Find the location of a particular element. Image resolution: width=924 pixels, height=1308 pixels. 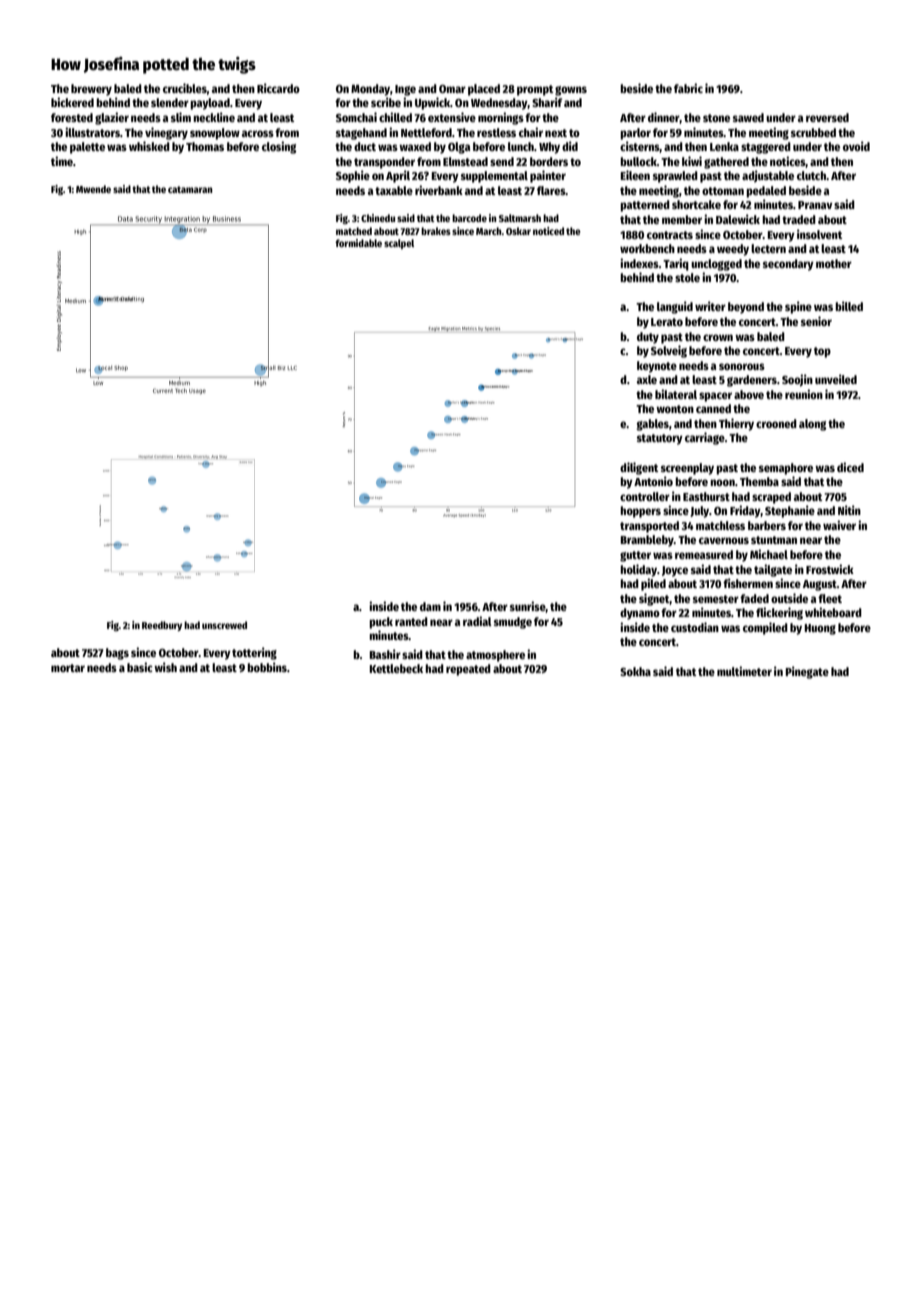

catamaran is located at coordinates (190, 189).
